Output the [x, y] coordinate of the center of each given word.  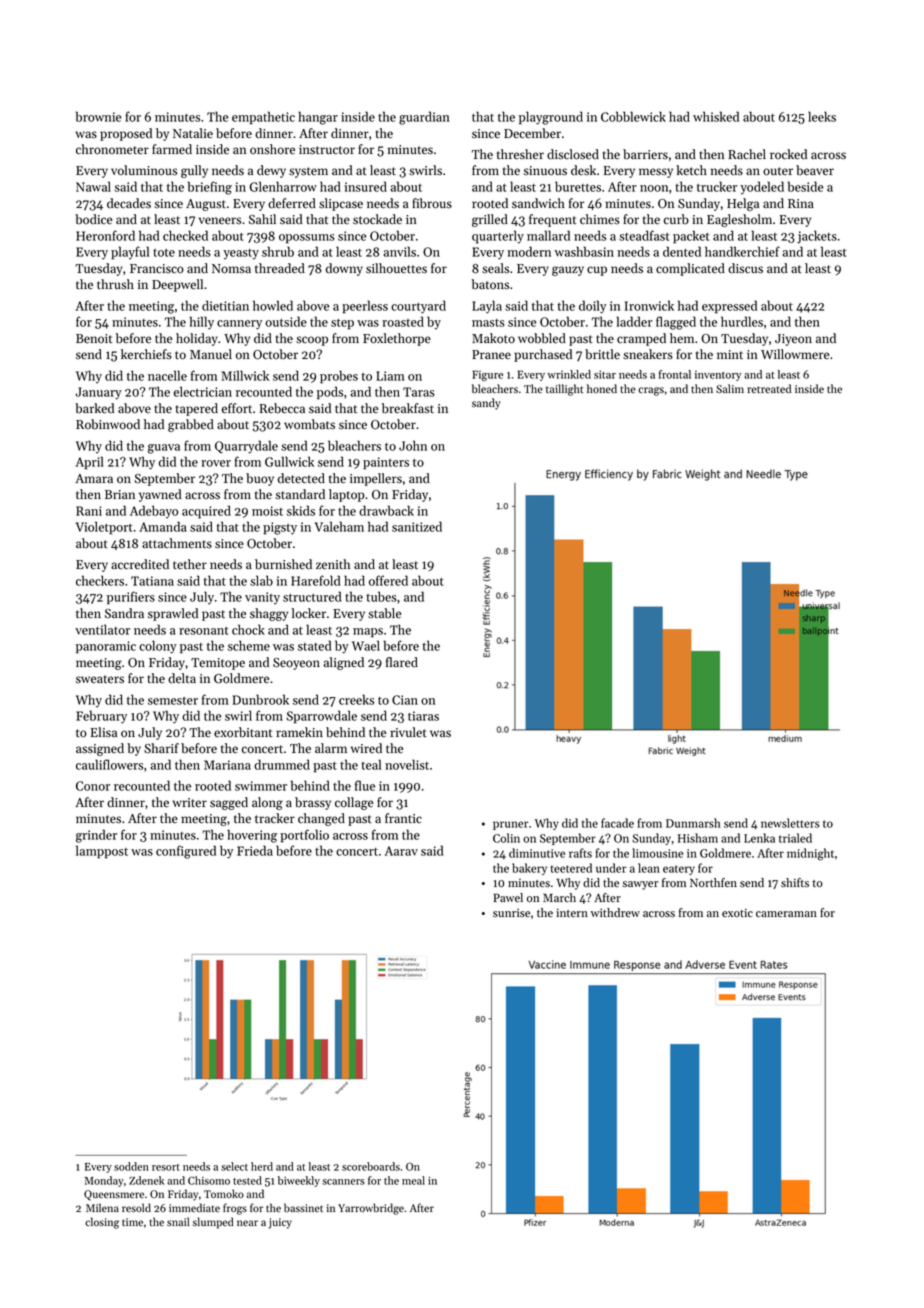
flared [402, 662]
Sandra [124, 613]
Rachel [747, 154]
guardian [424, 118]
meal [413, 1180]
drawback [386, 510]
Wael [366, 645]
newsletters [790, 823]
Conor [93, 786]
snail [178, 1221]
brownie [99, 116]
